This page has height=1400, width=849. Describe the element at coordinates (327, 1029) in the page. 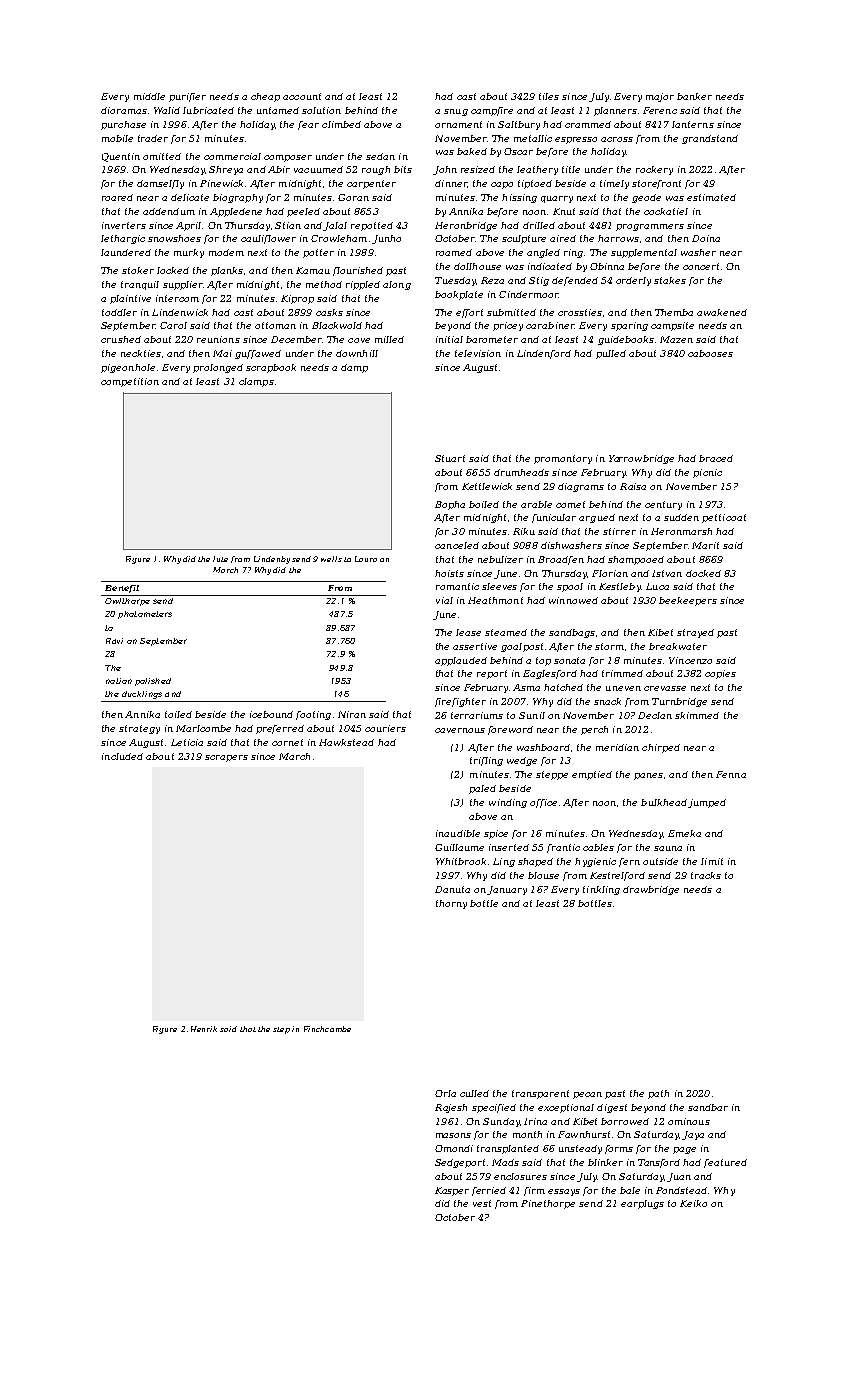

I see `Finchcombe` at that location.
